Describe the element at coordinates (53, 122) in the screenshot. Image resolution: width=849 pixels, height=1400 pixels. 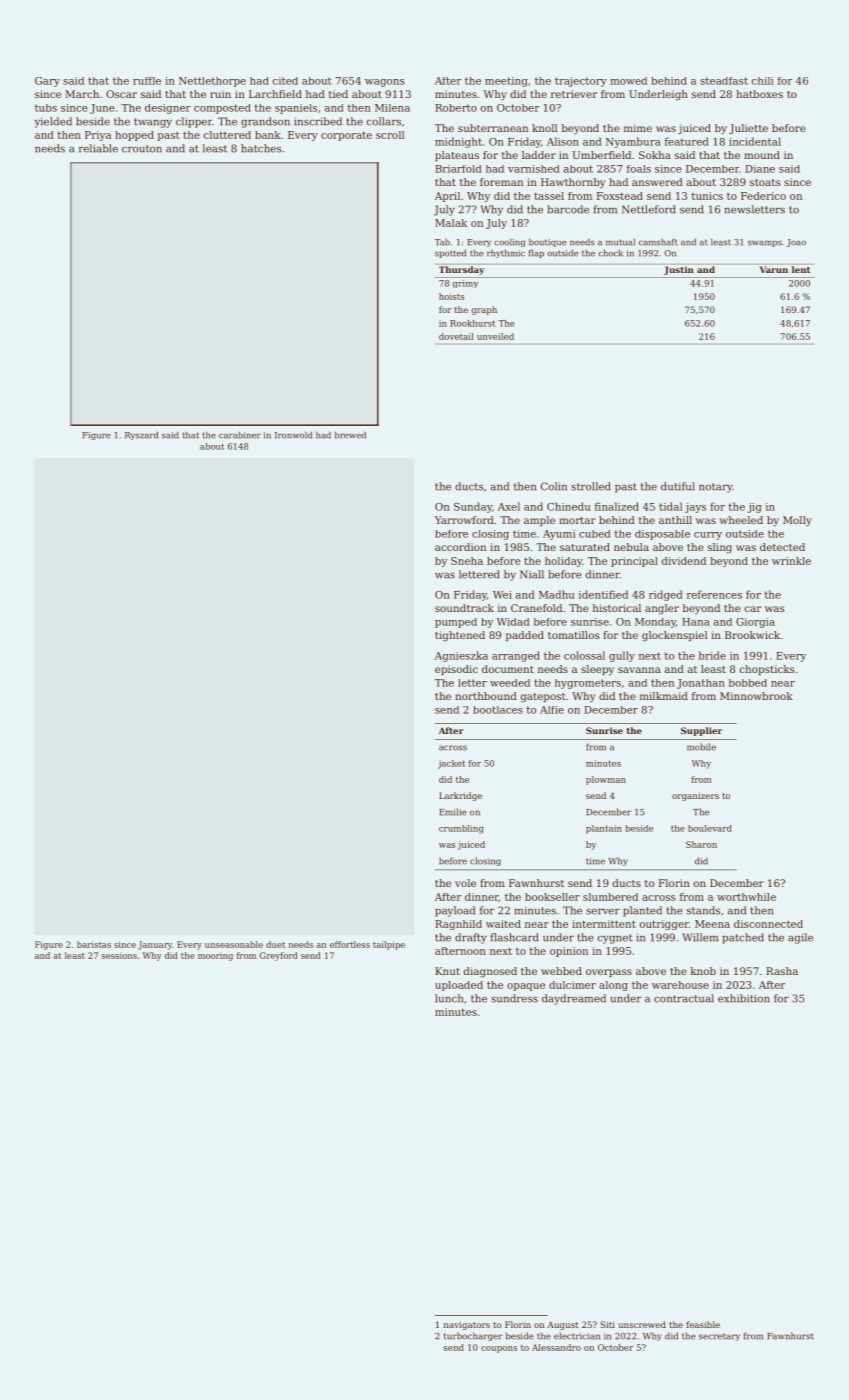
I see `yielded` at that location.
